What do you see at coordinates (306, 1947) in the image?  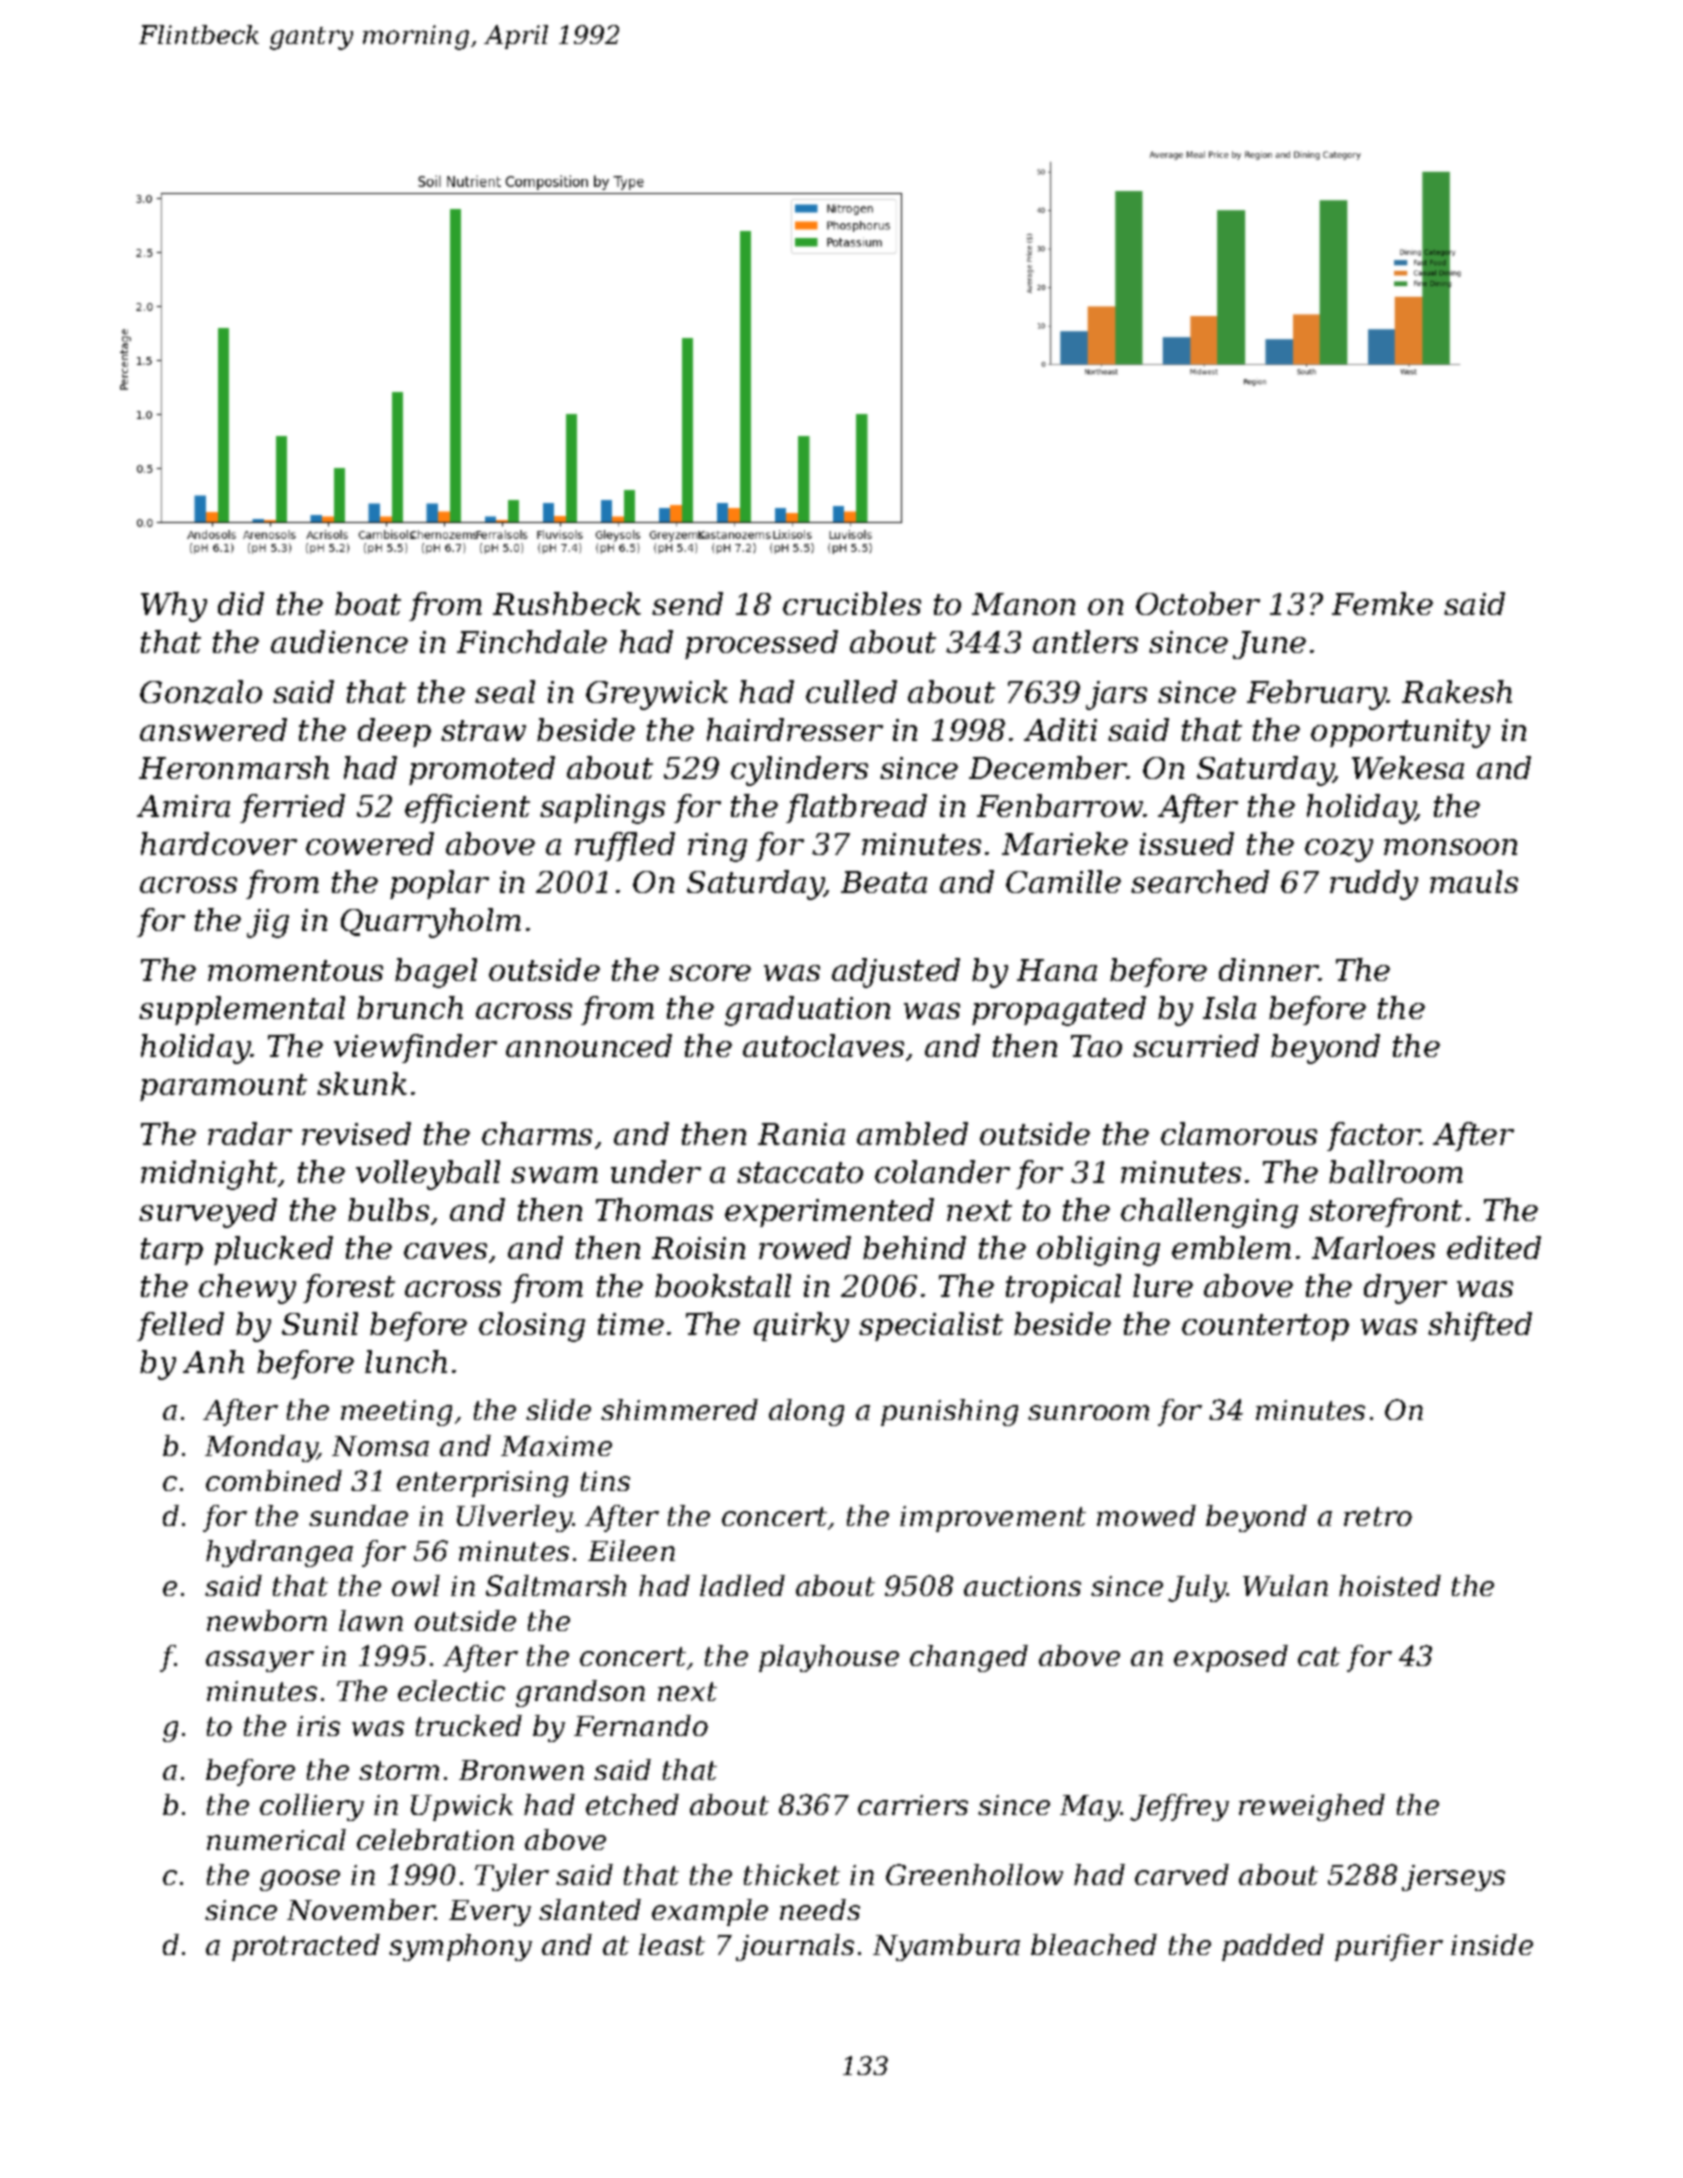 I see `protracted` at bounding box center [306, 1947].
